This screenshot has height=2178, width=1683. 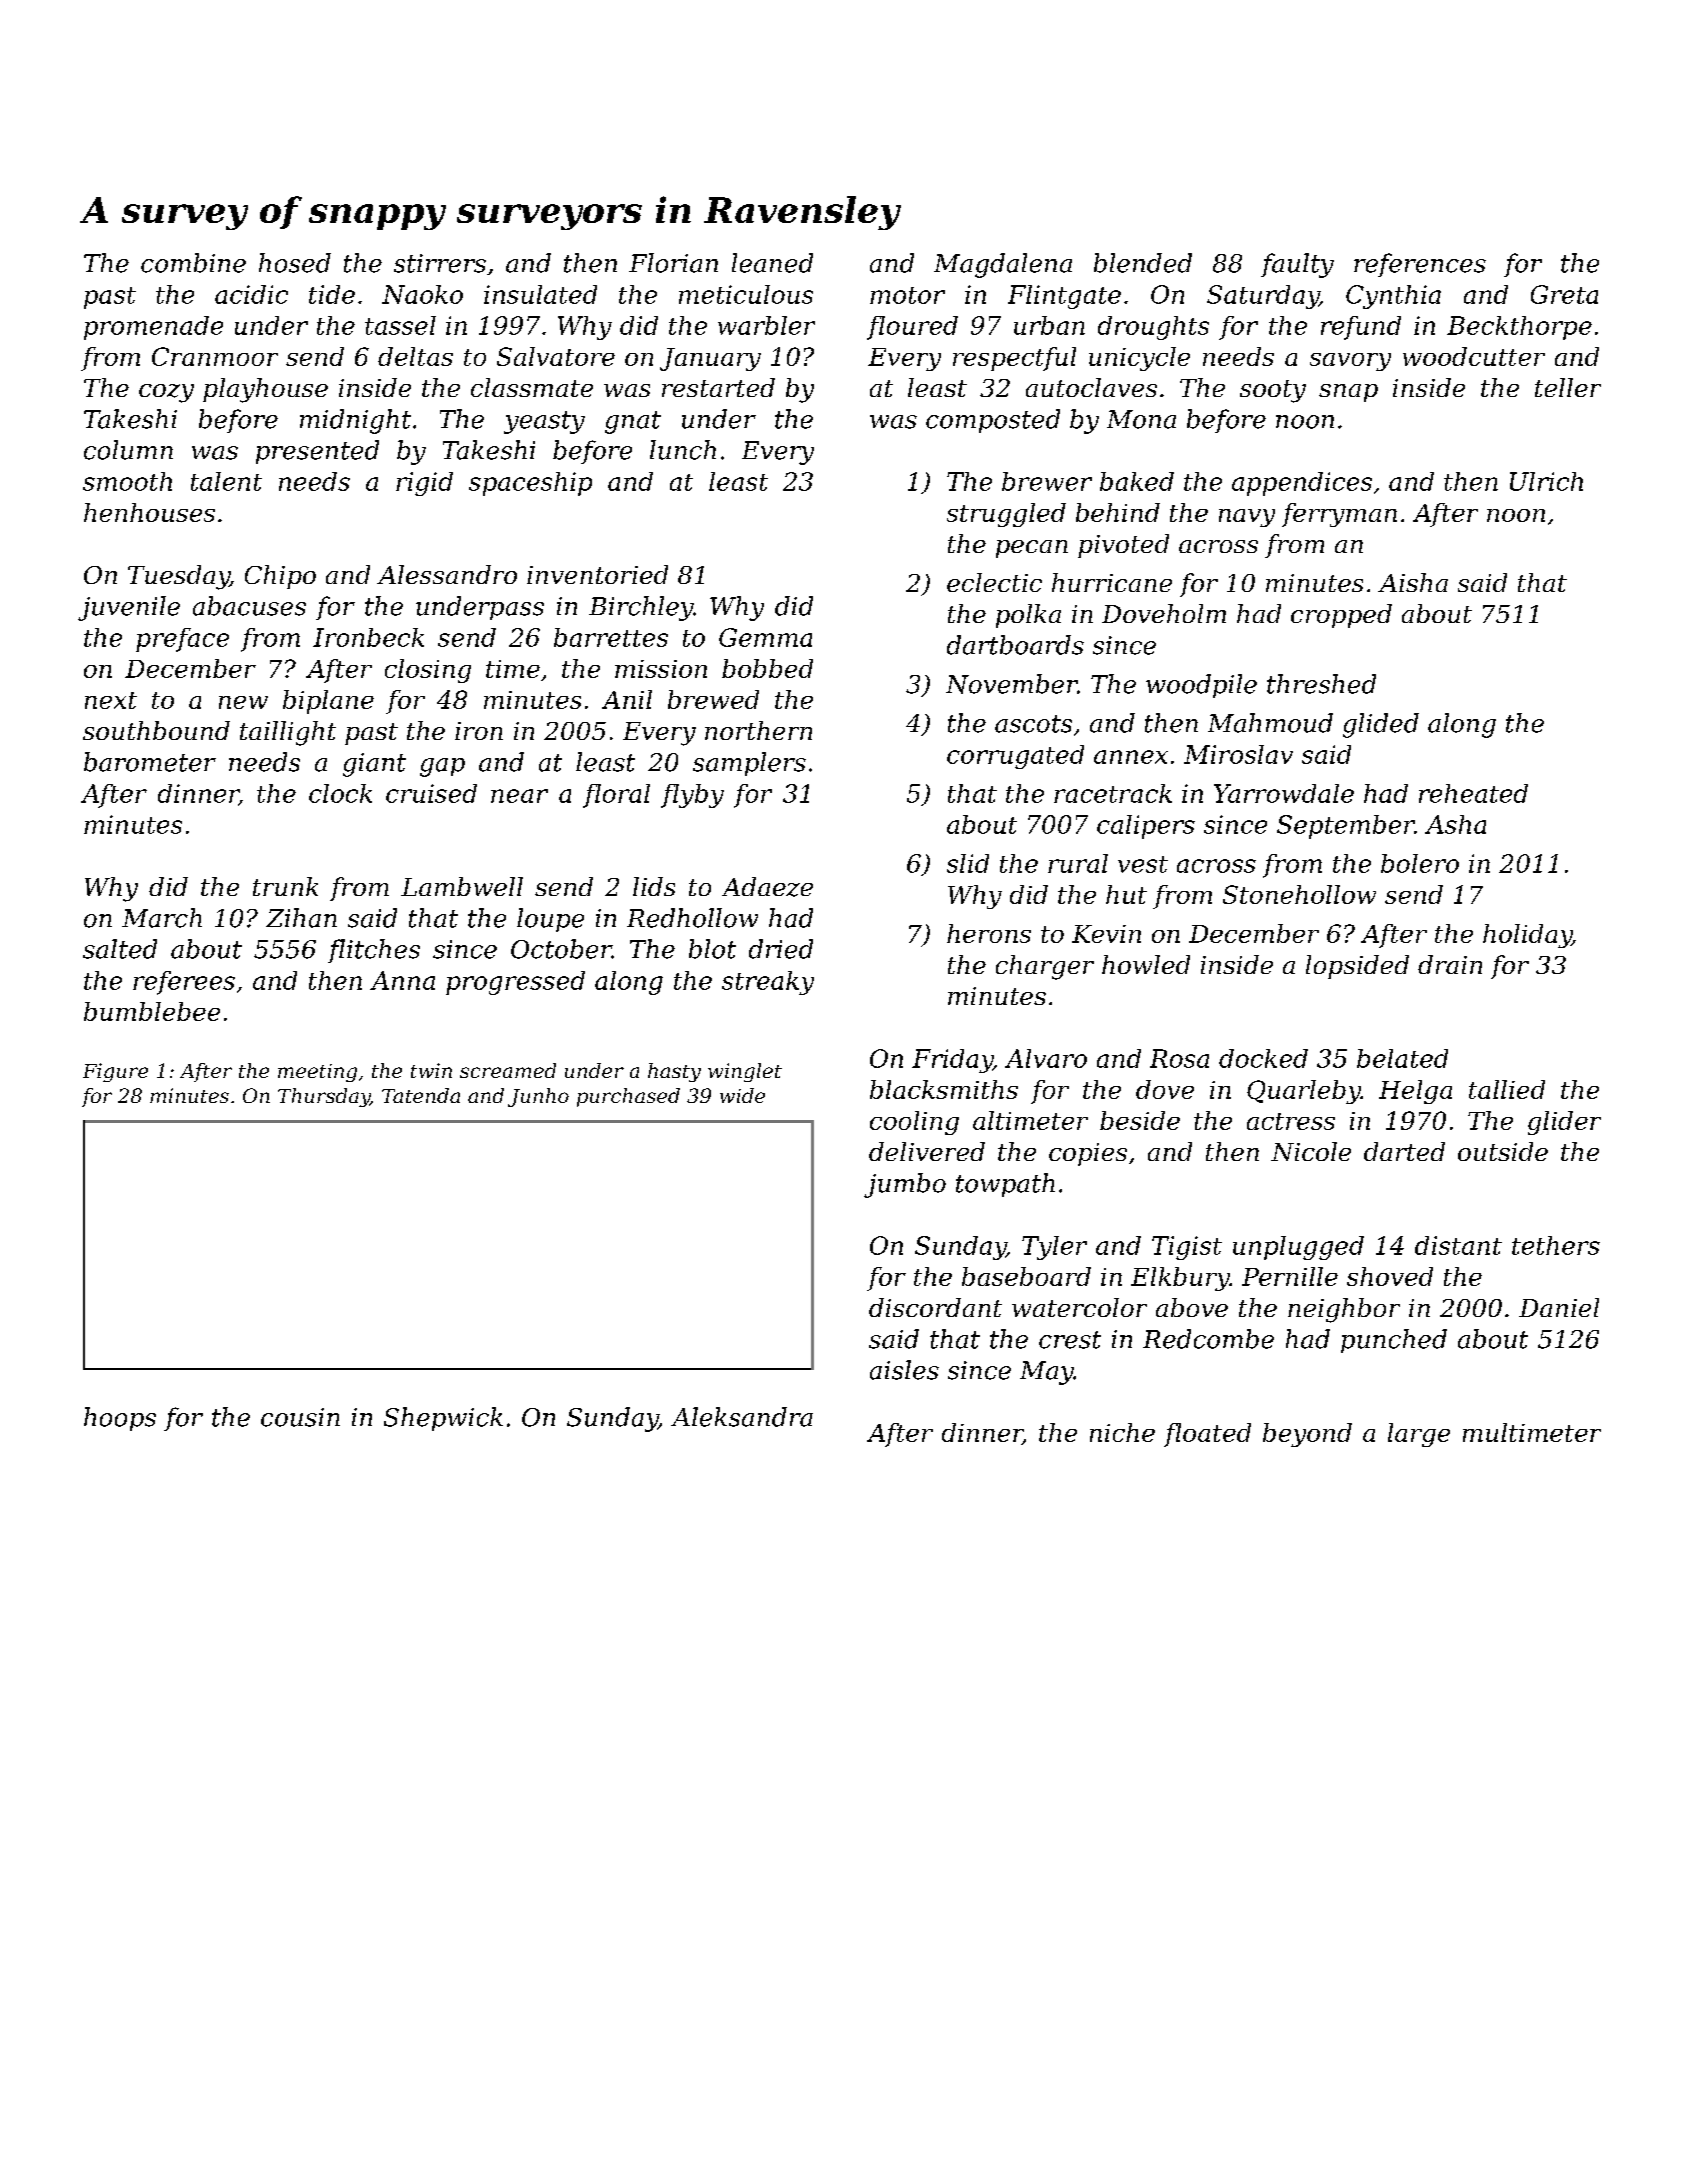 I want to click on Asha, so click(x=1455, y=824).
